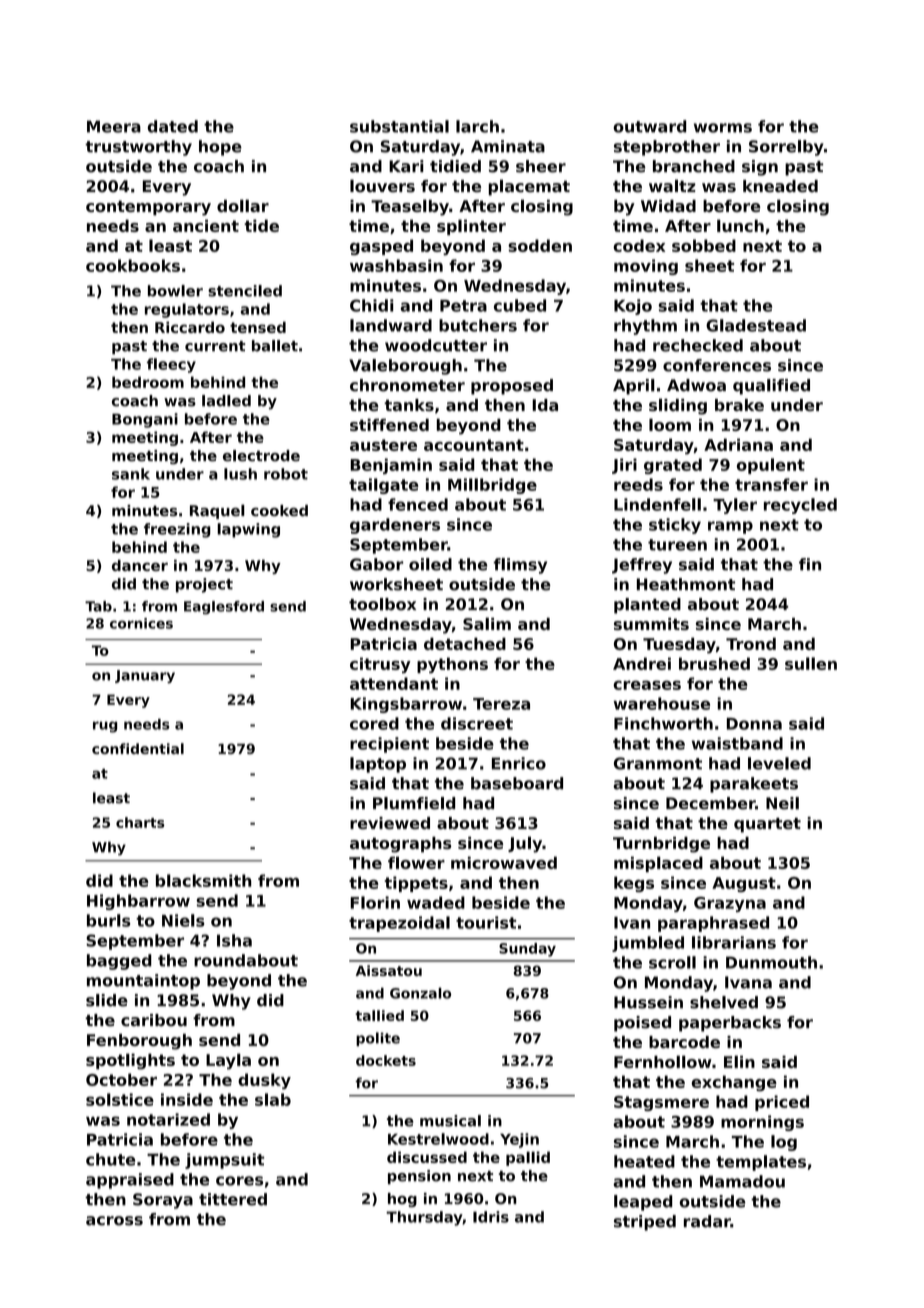 The height and width of the document is (1308, 924). Describe the element at coordinates (786, 148) in the document. I see `Sorrelby` at that location.
